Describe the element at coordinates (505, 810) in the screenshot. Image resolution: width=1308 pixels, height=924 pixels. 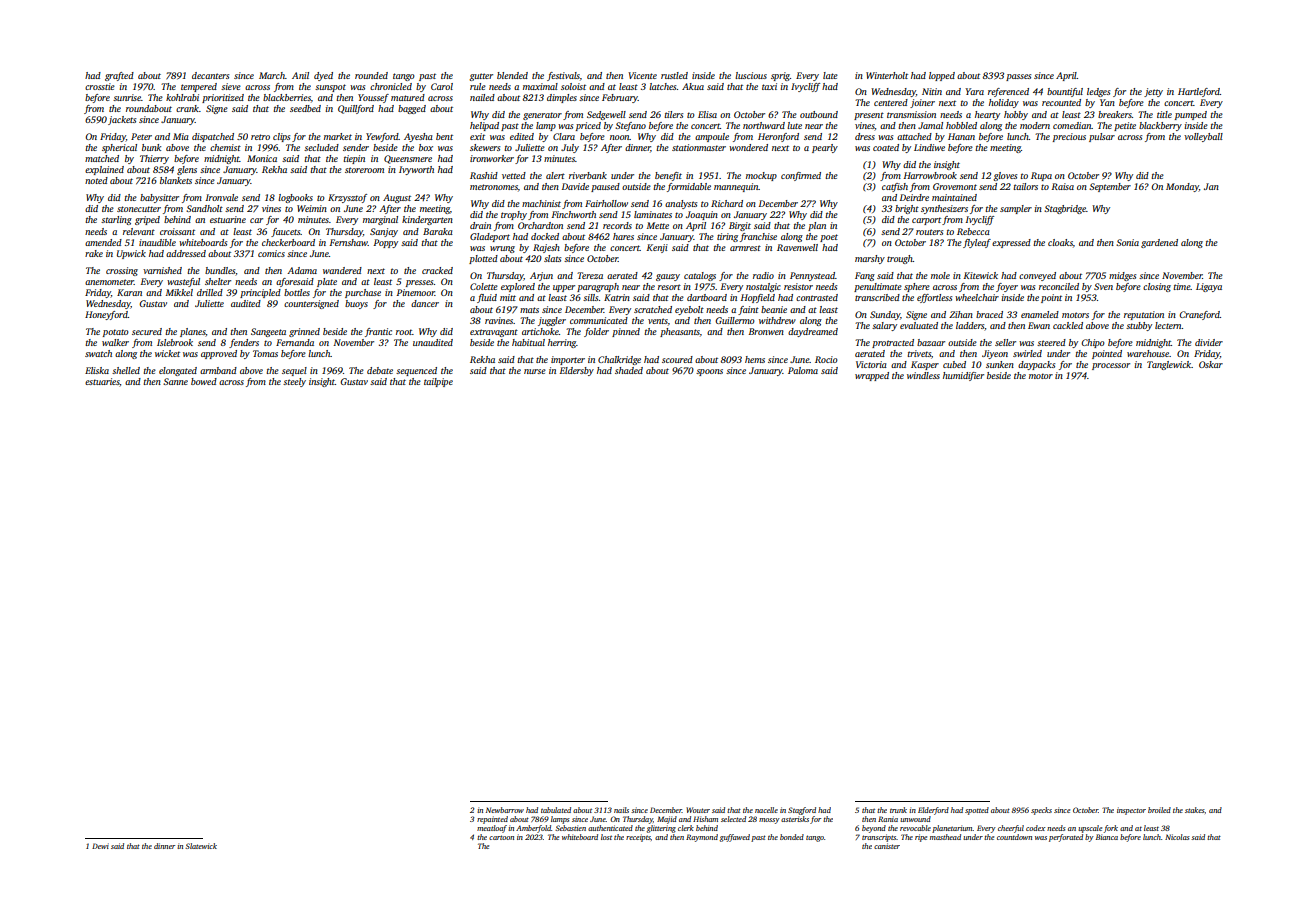
I see `Newbarrow` at that location.
